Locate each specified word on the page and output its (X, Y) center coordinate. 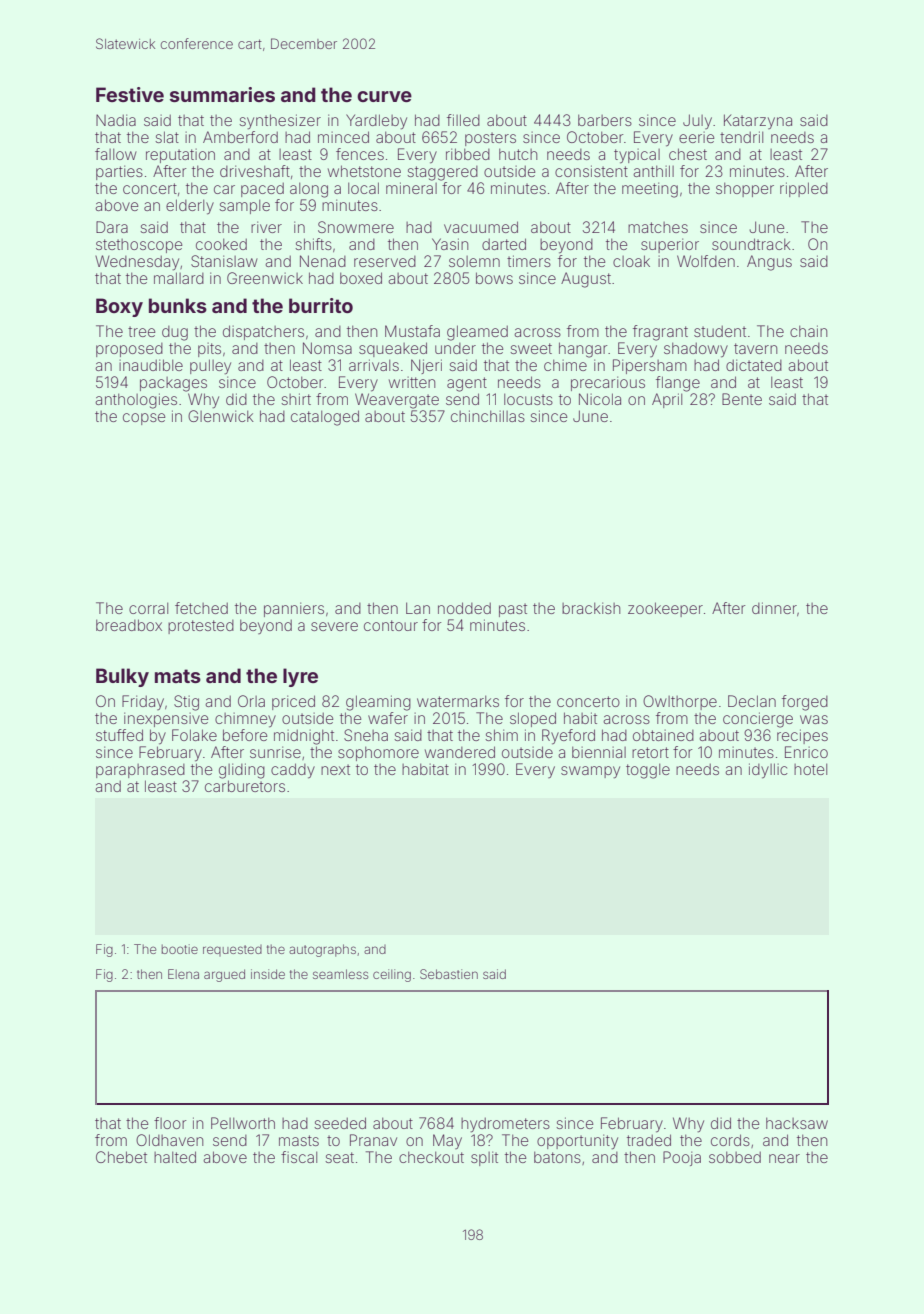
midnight (304, 737)
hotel (810, 769)
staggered (442, 173)
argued (224, 975)
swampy (590, 772)
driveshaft (255, 171)
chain (808, 331)
